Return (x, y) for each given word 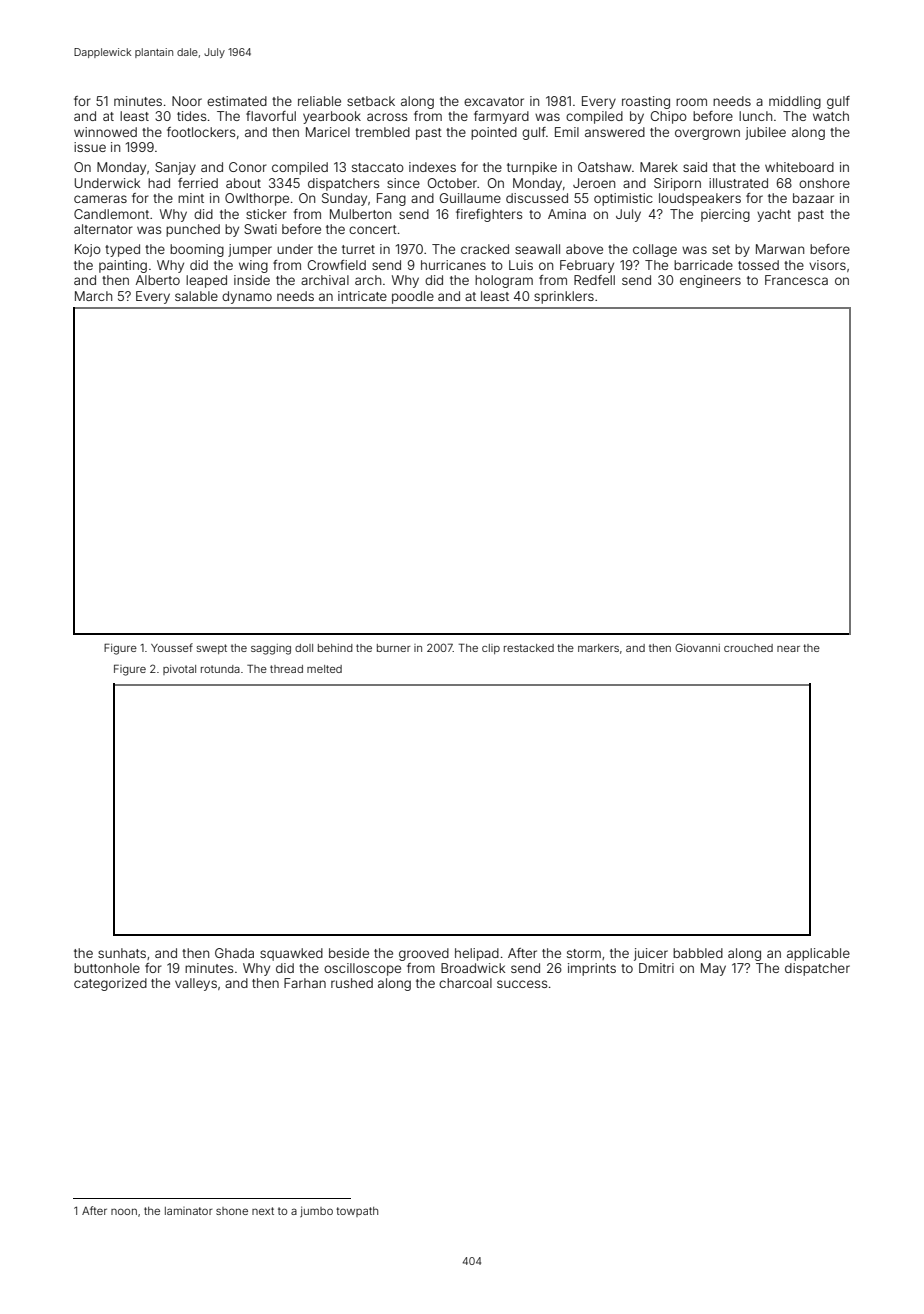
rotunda (220, 669)
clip (491, 649)
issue (90, 147)
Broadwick (473, 968)
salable (196, 296)
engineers (710, 281)
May (713, 969)
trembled (382, 132)
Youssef (172, 647)
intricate (362, 296)
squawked (291, 954)
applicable (818, 954)
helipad (477, 954)
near (788, 649)
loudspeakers (700, 199)
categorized (110, 984)
